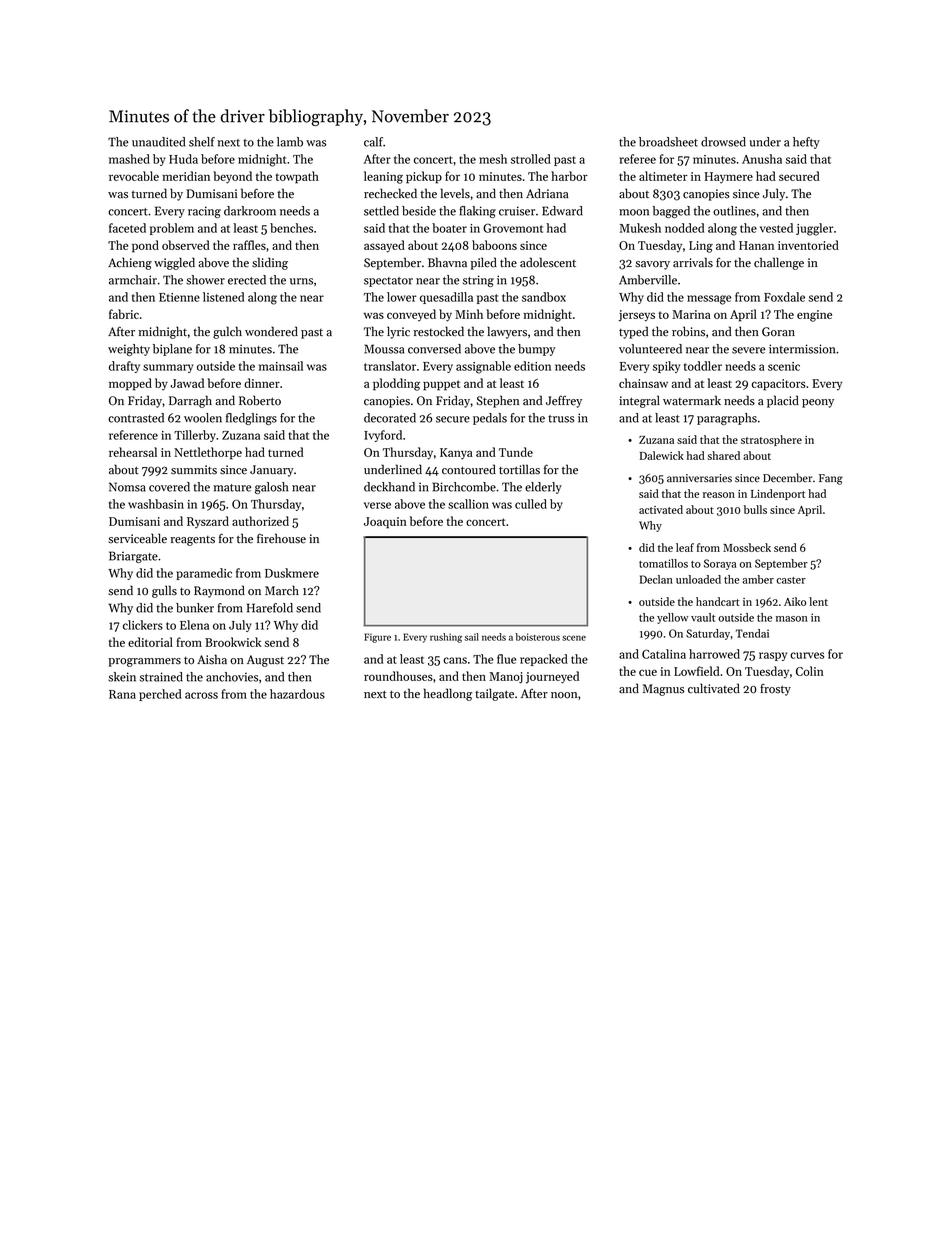 Image resolution: width=952 pixels, height=1233 pixels. I want to click on sliding, so click(270, 263).
